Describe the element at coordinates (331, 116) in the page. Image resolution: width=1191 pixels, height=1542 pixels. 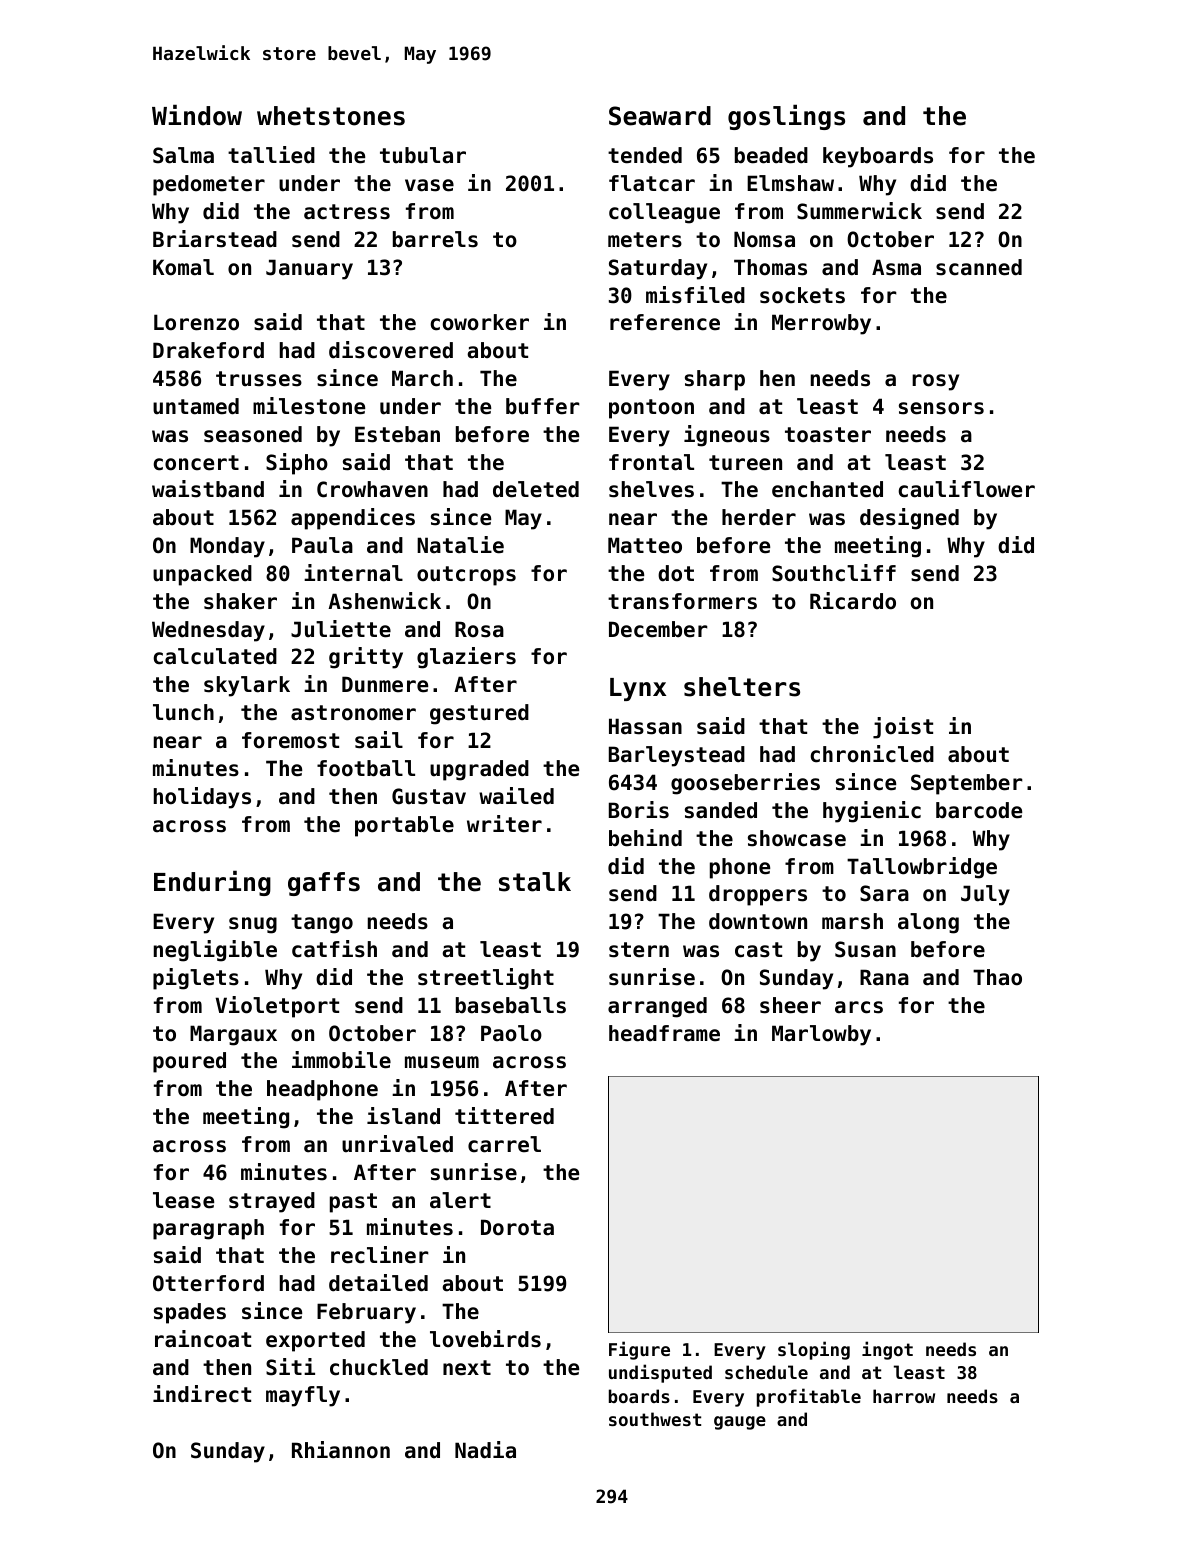
I see `whetstones` at that location.
